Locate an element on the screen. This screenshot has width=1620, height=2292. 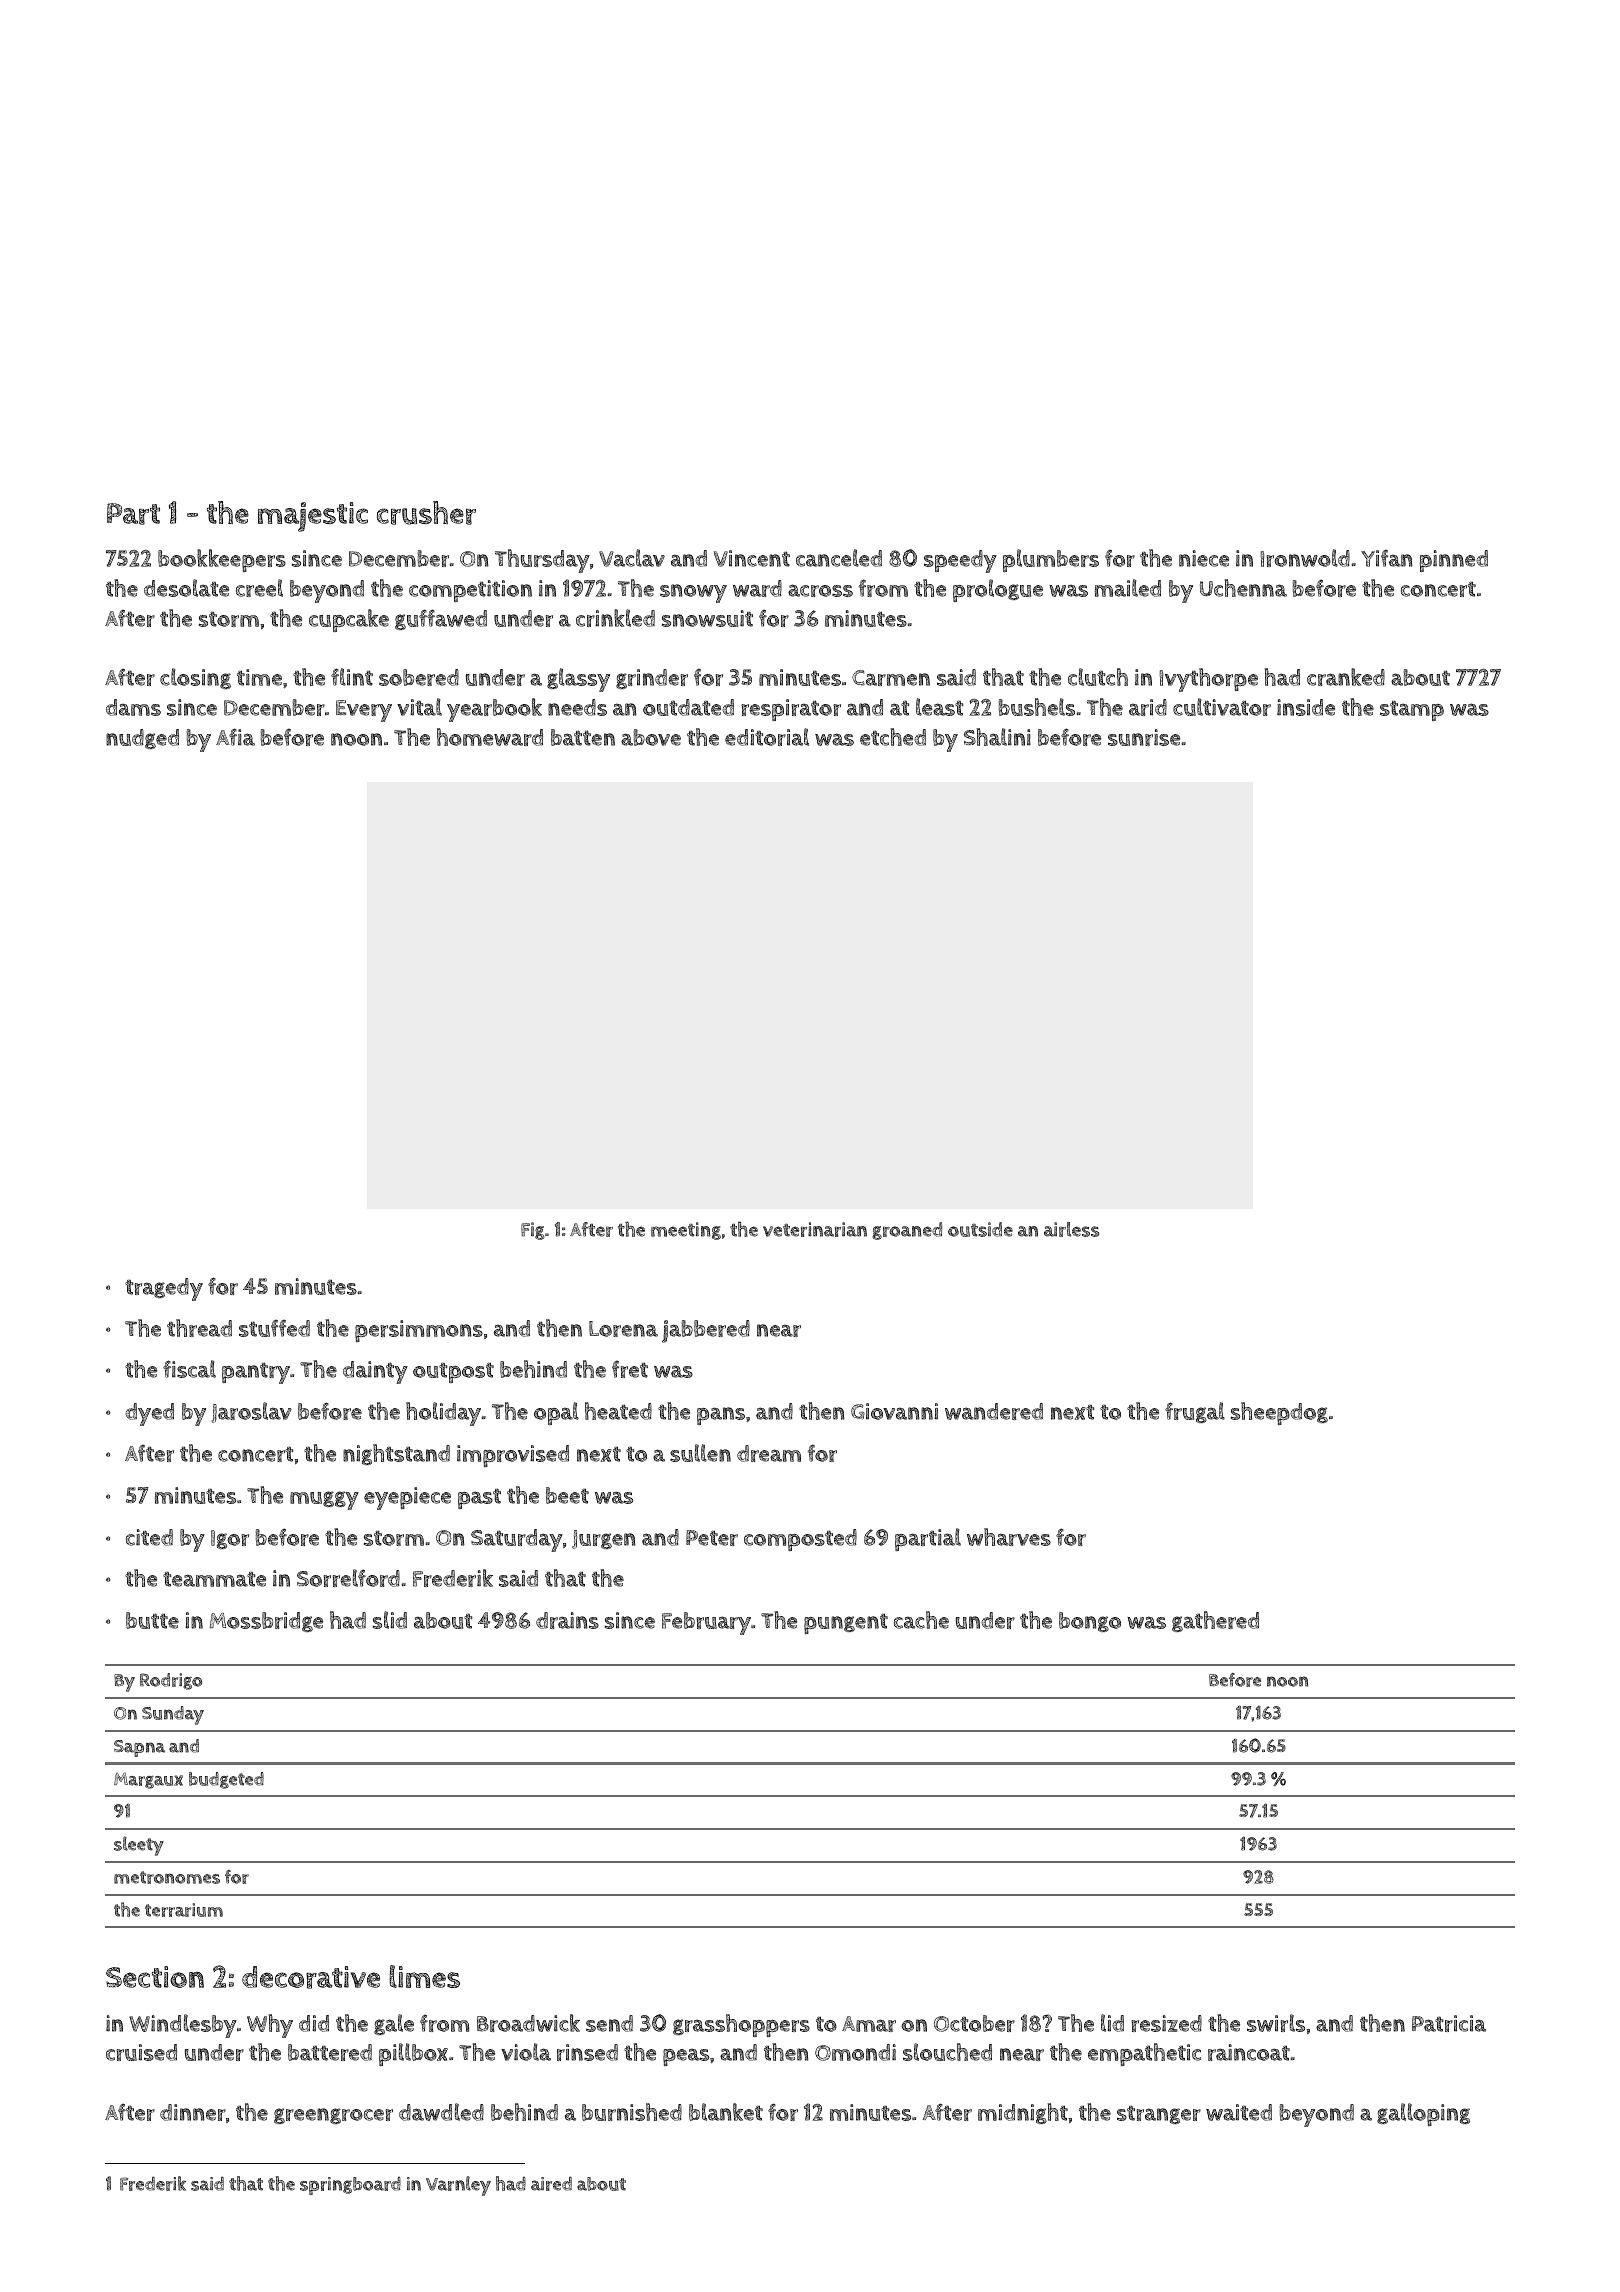
majestic is located at coordinates (313, 517).
